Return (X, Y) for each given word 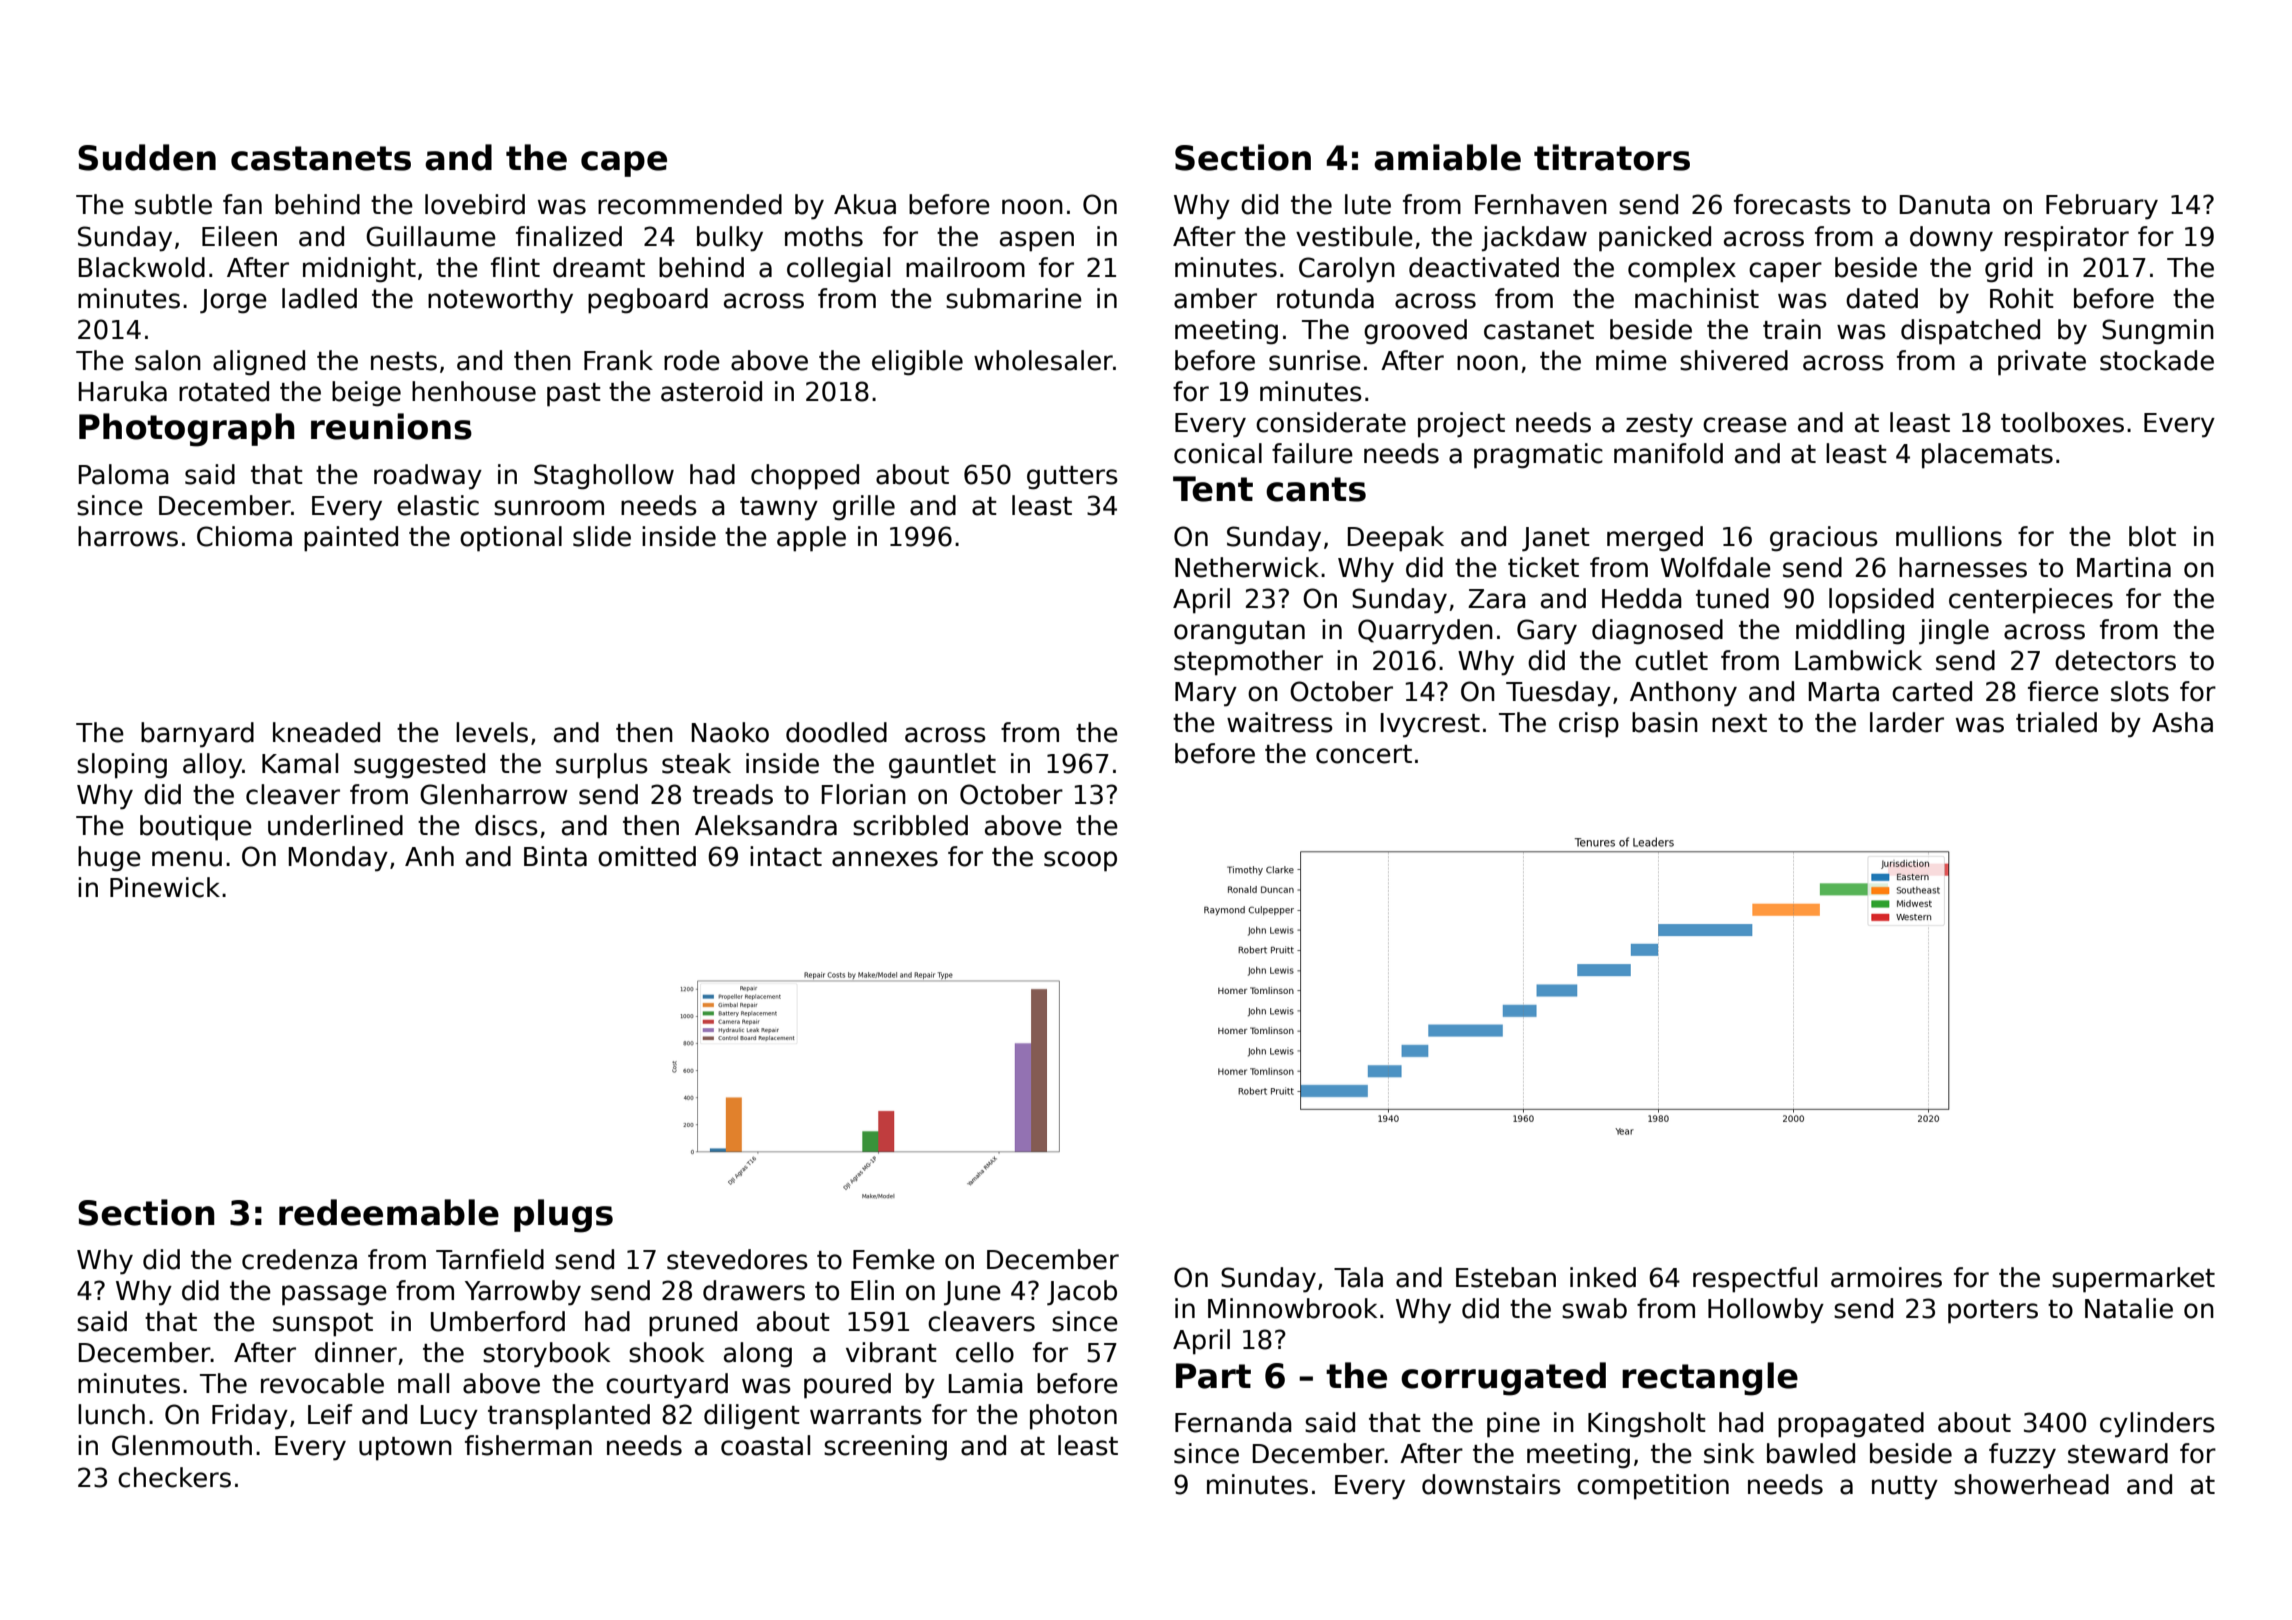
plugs (563, 1216)
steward (2118, 1453)
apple (811, 539)
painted (351, 539)
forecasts (1792, 204)
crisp (1589, 725)
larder (1907, 722)
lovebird (475, 204)
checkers (174, 1477)
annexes (885, 859)
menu (187, 859)
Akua (865, 204)
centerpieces (2031, 601)
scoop (1080, 861)
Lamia (986, 1383)
